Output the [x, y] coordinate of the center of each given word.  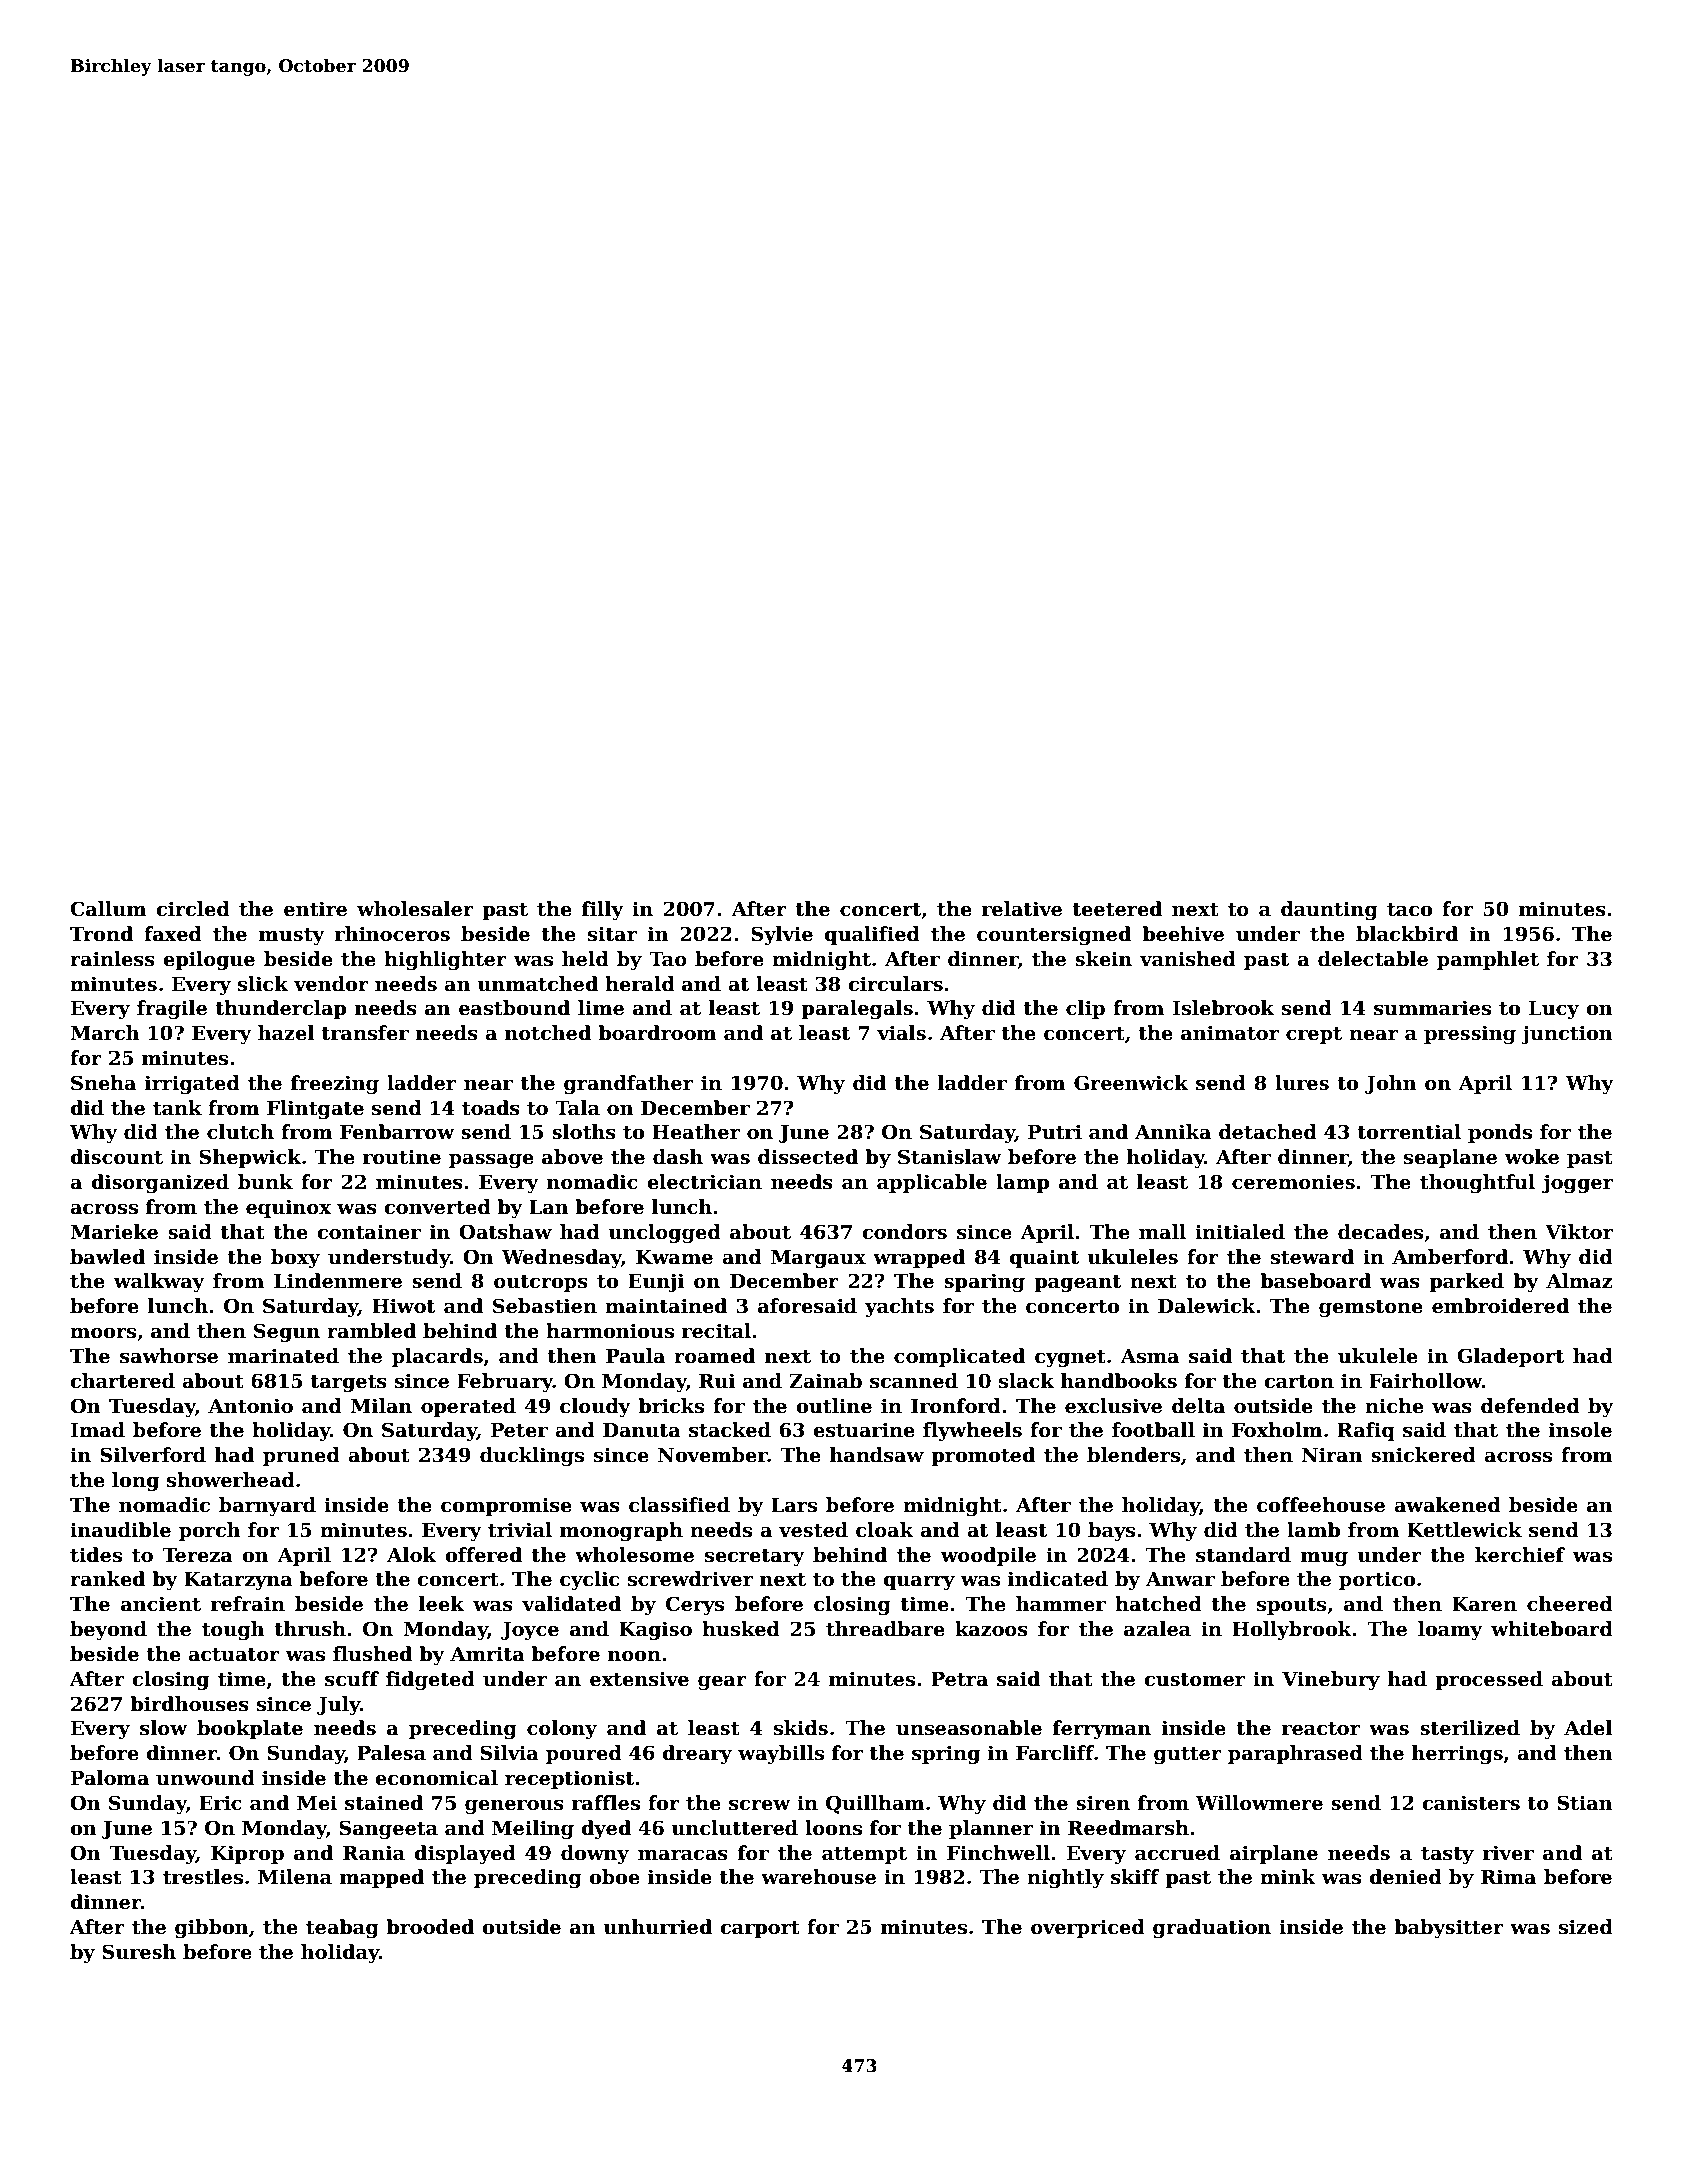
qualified [872, 935]
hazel [286, 1033]
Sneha [103, 1083]
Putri [1055, 1132]
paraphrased [1295, 1754]
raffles [606, 1803]
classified [679, 1505]
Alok [411, 1555]
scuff [352, 1679]
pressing [1470, 1034]
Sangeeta [388, 1829]
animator [1230, 1033]
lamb [1313, 1530]
